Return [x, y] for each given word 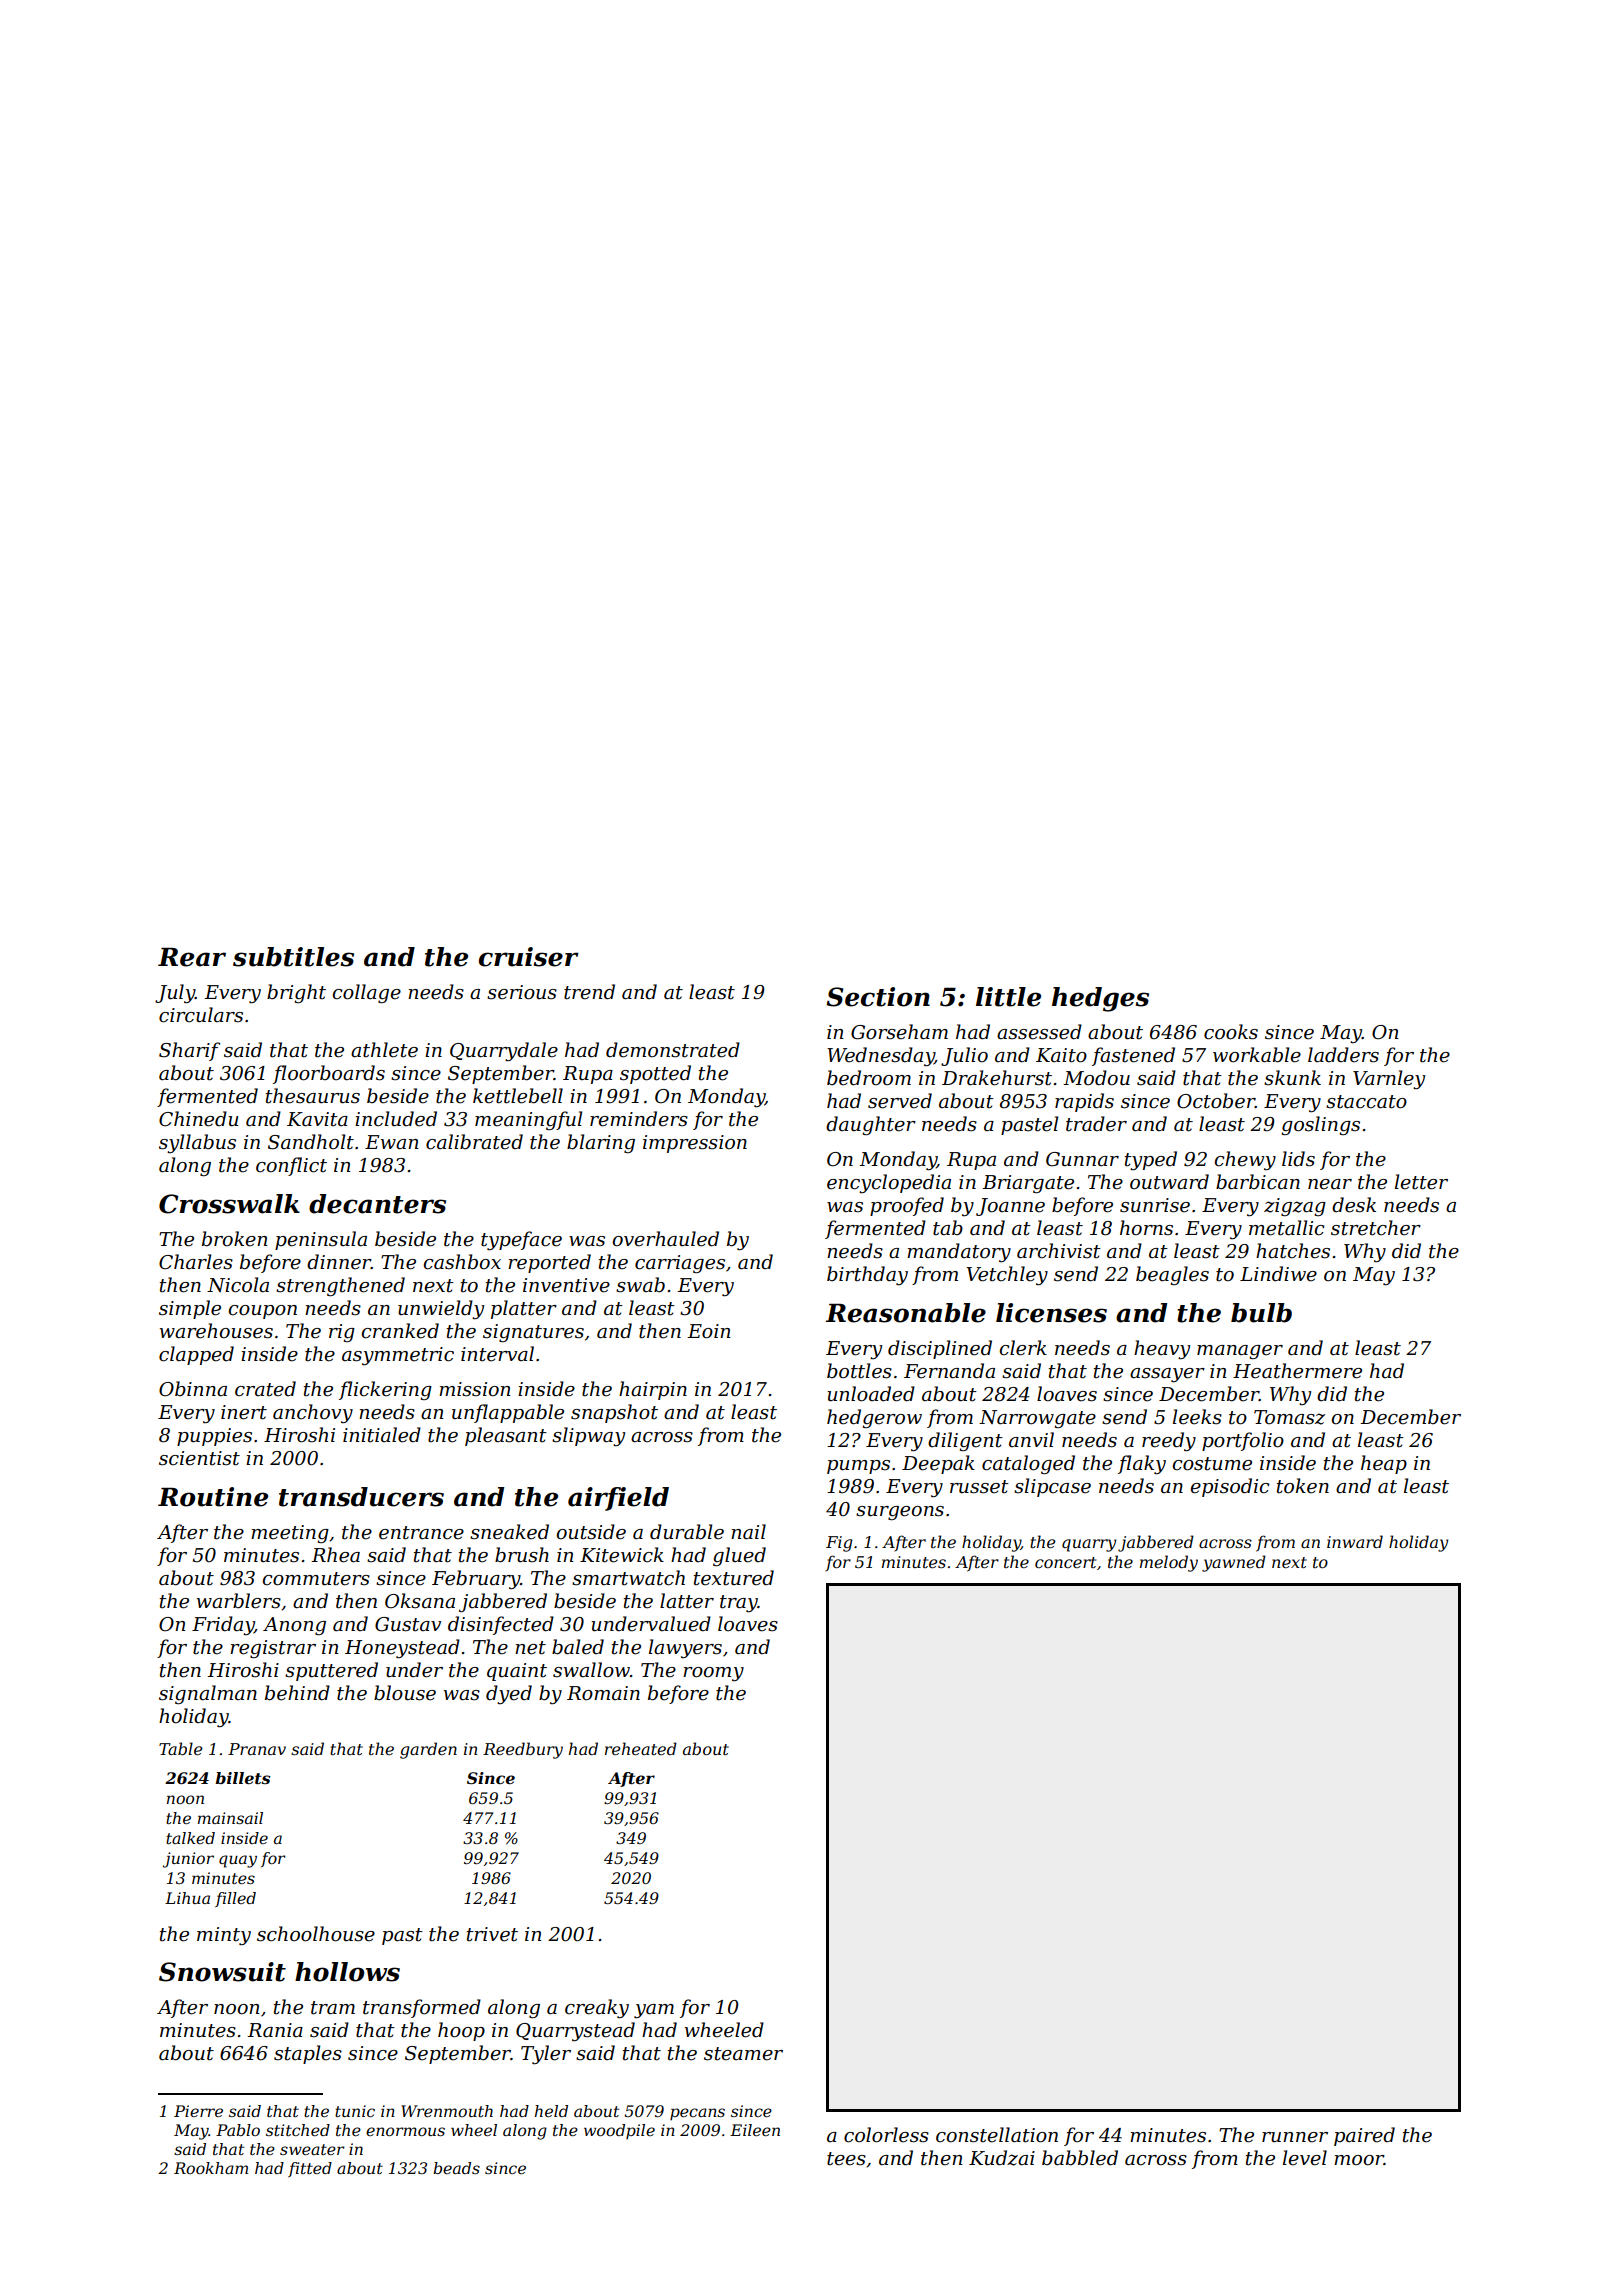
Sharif [189, 1051]
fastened [1133, 1056]
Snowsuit [222, 1972]
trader [1096, 1124]
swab [640, 1285]
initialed [382, 1435]
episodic [1230, 1487]
